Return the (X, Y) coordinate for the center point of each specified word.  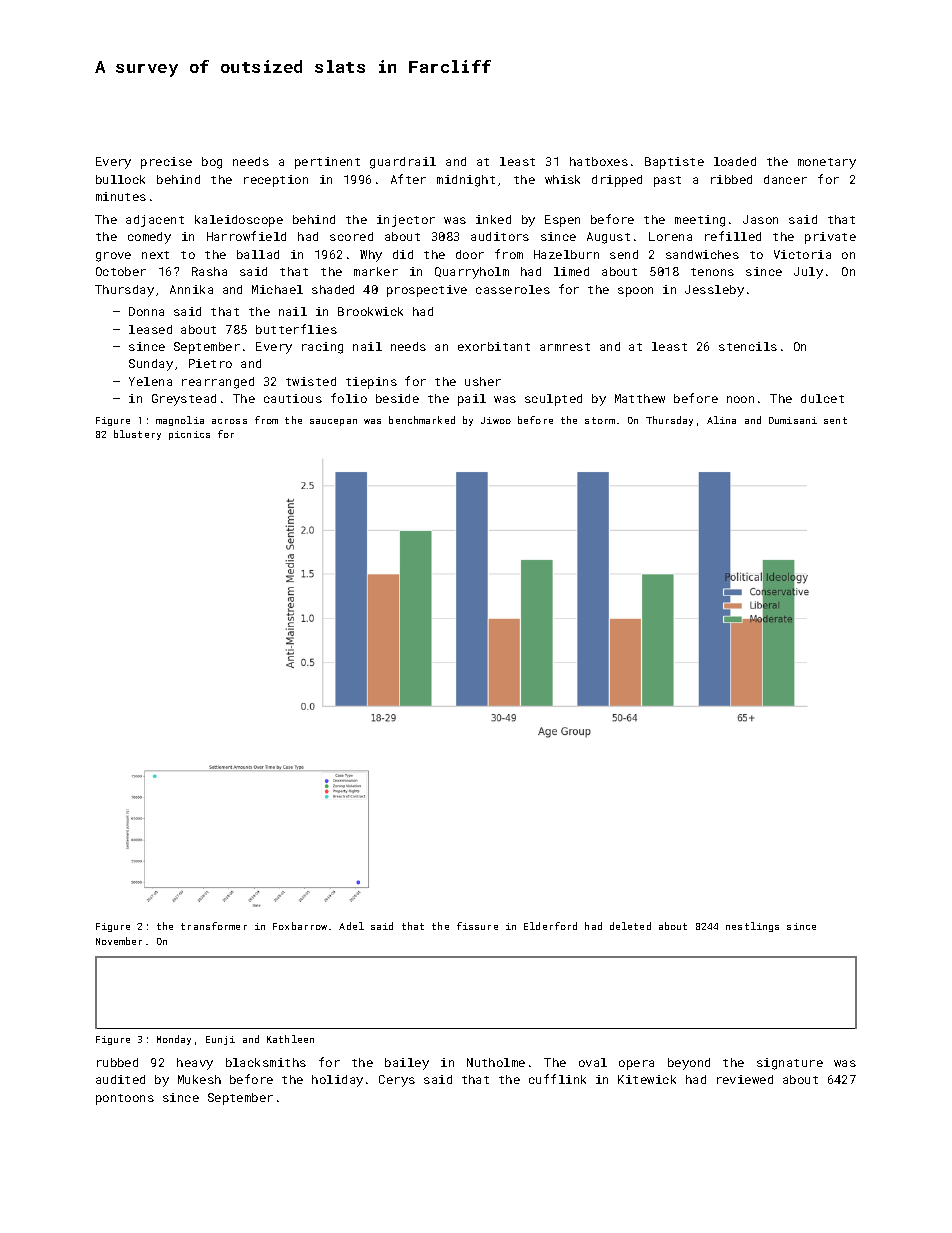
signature (790, 1064)
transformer (214, 926)
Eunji (220, 1040)
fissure (477, 926)
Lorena (670, 236)
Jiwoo (496, 420)
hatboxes (599, 161)
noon (740, 399)
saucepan (333, 422)
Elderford (550, 926)
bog (212, 163)
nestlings (752, 927)
